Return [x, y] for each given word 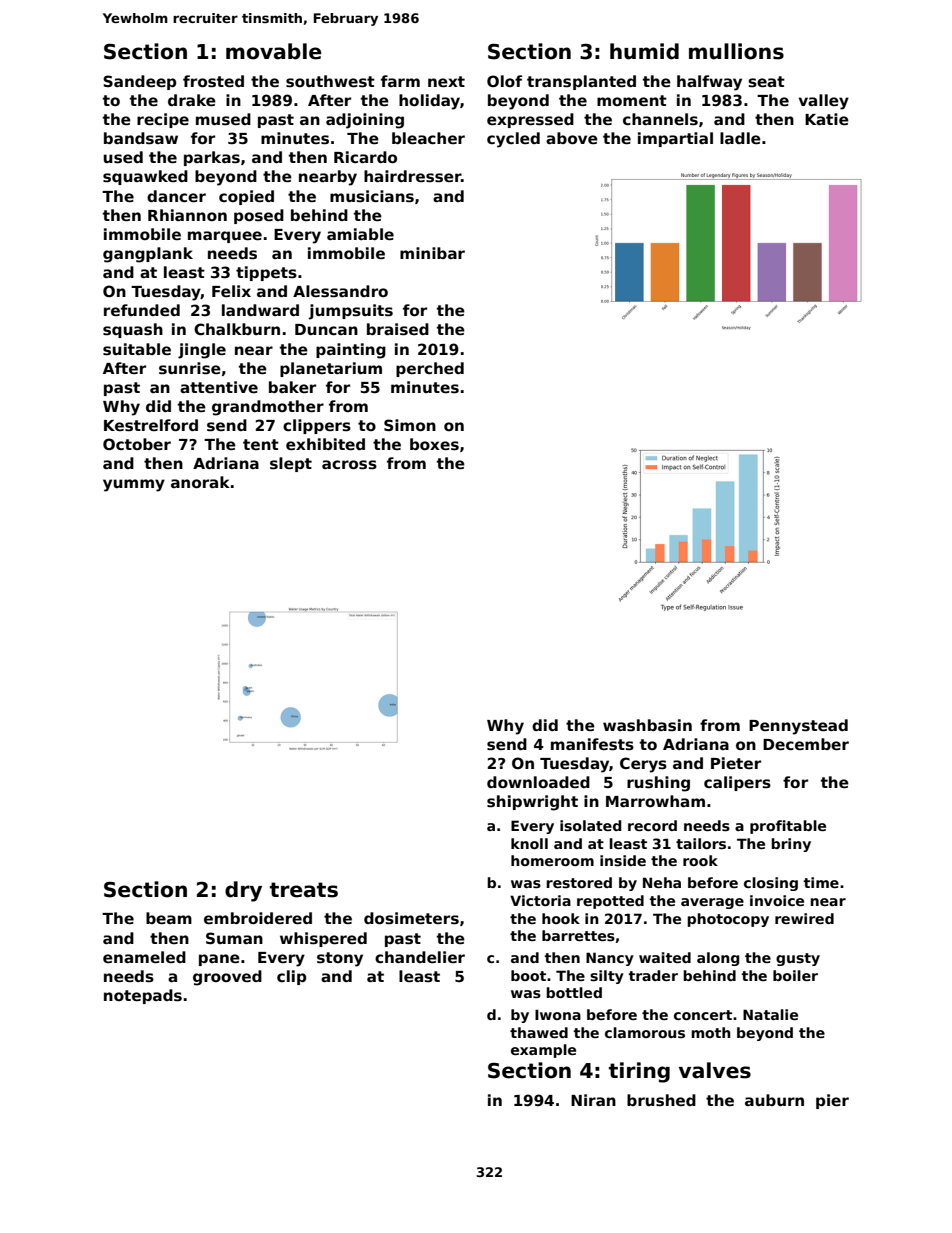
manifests [592, 744]
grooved [227, 978]
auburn [774, 1100]
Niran [593, 1100]
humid [644, 51]
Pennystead [798, 727]
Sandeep [139, 82]
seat [766, 82]
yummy [134, 485]
